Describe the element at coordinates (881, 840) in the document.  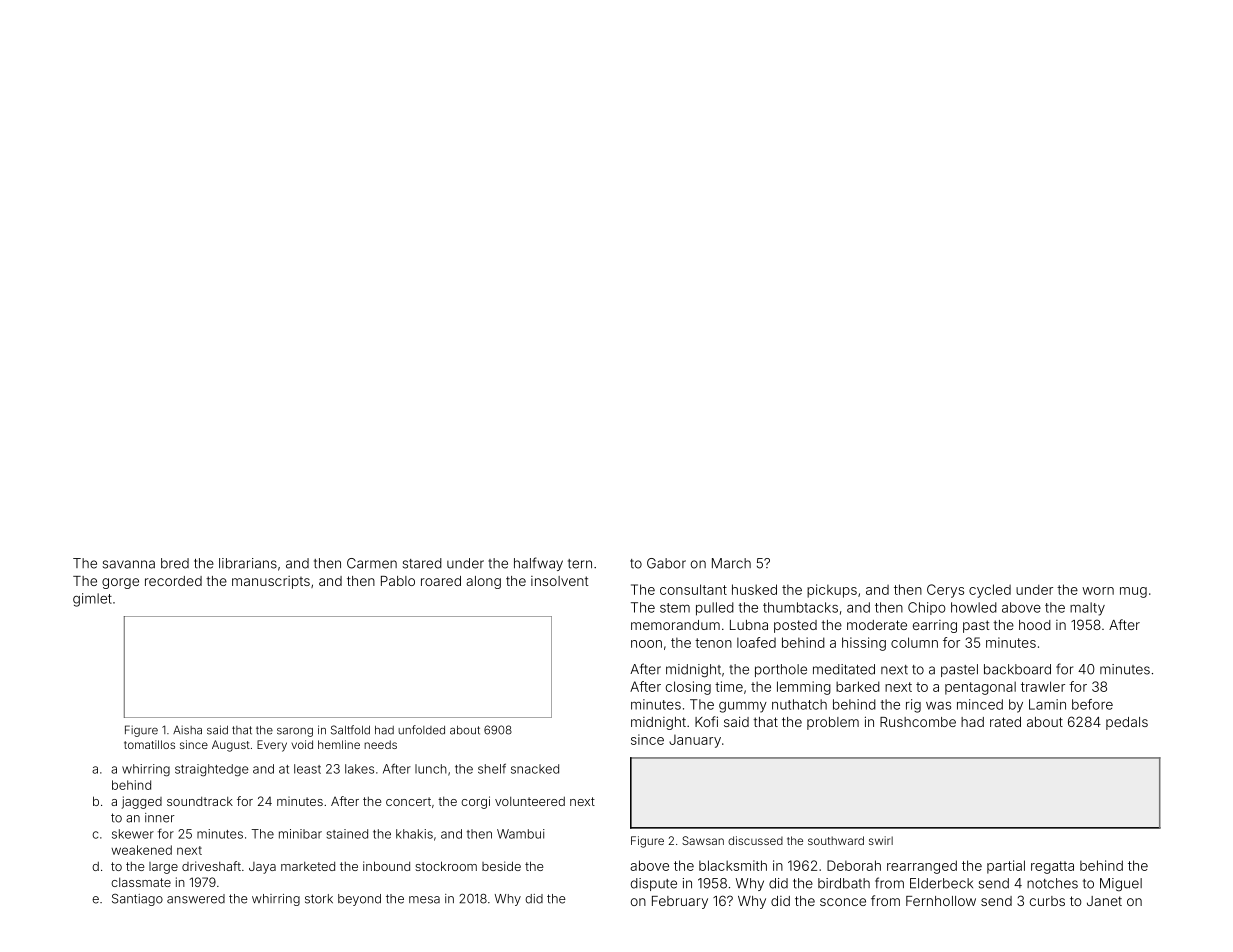
I see `swirl` at that location.
